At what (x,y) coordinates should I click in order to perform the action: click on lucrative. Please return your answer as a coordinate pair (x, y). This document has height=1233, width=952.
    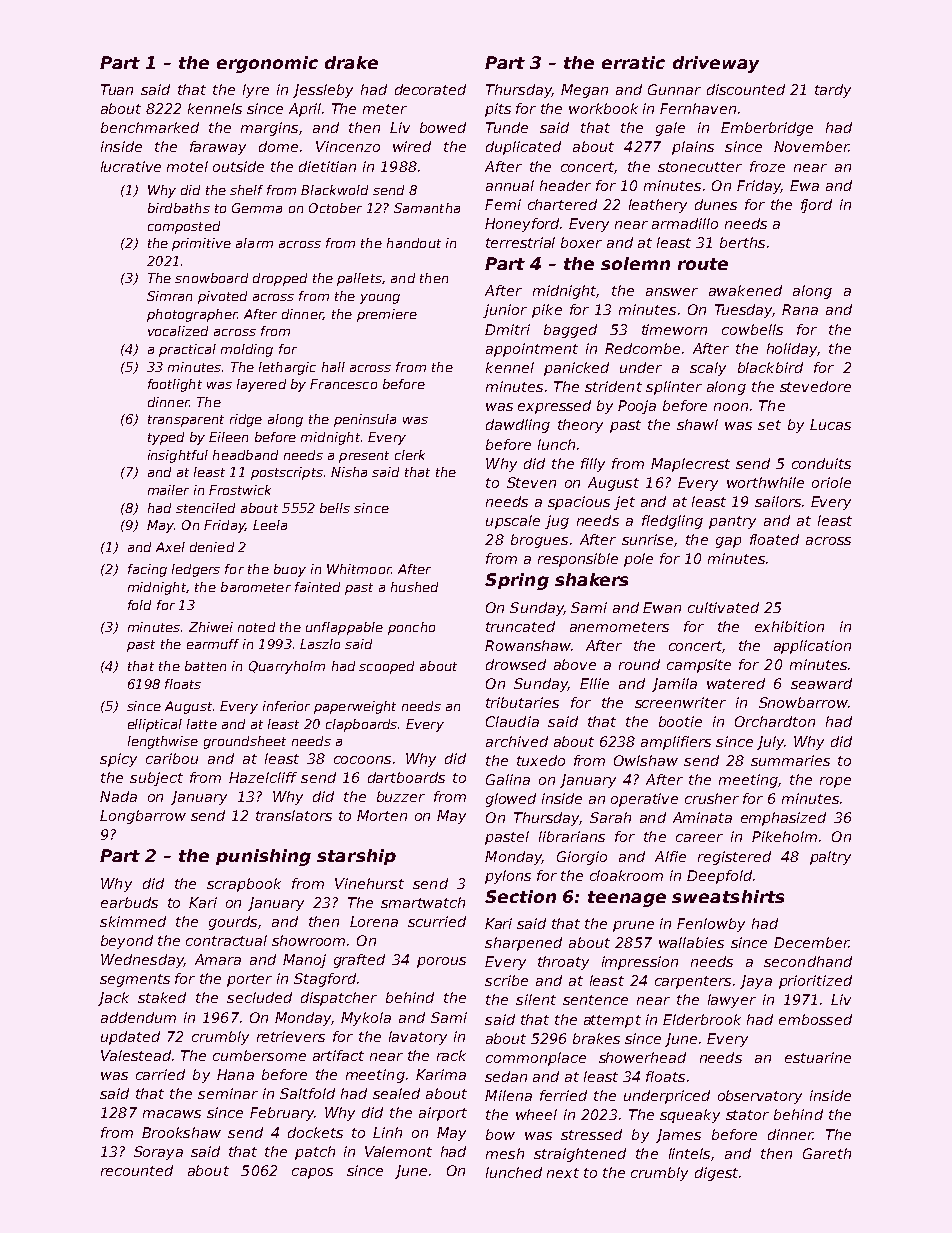
    Looking at the image, I should click on (131, 166).
